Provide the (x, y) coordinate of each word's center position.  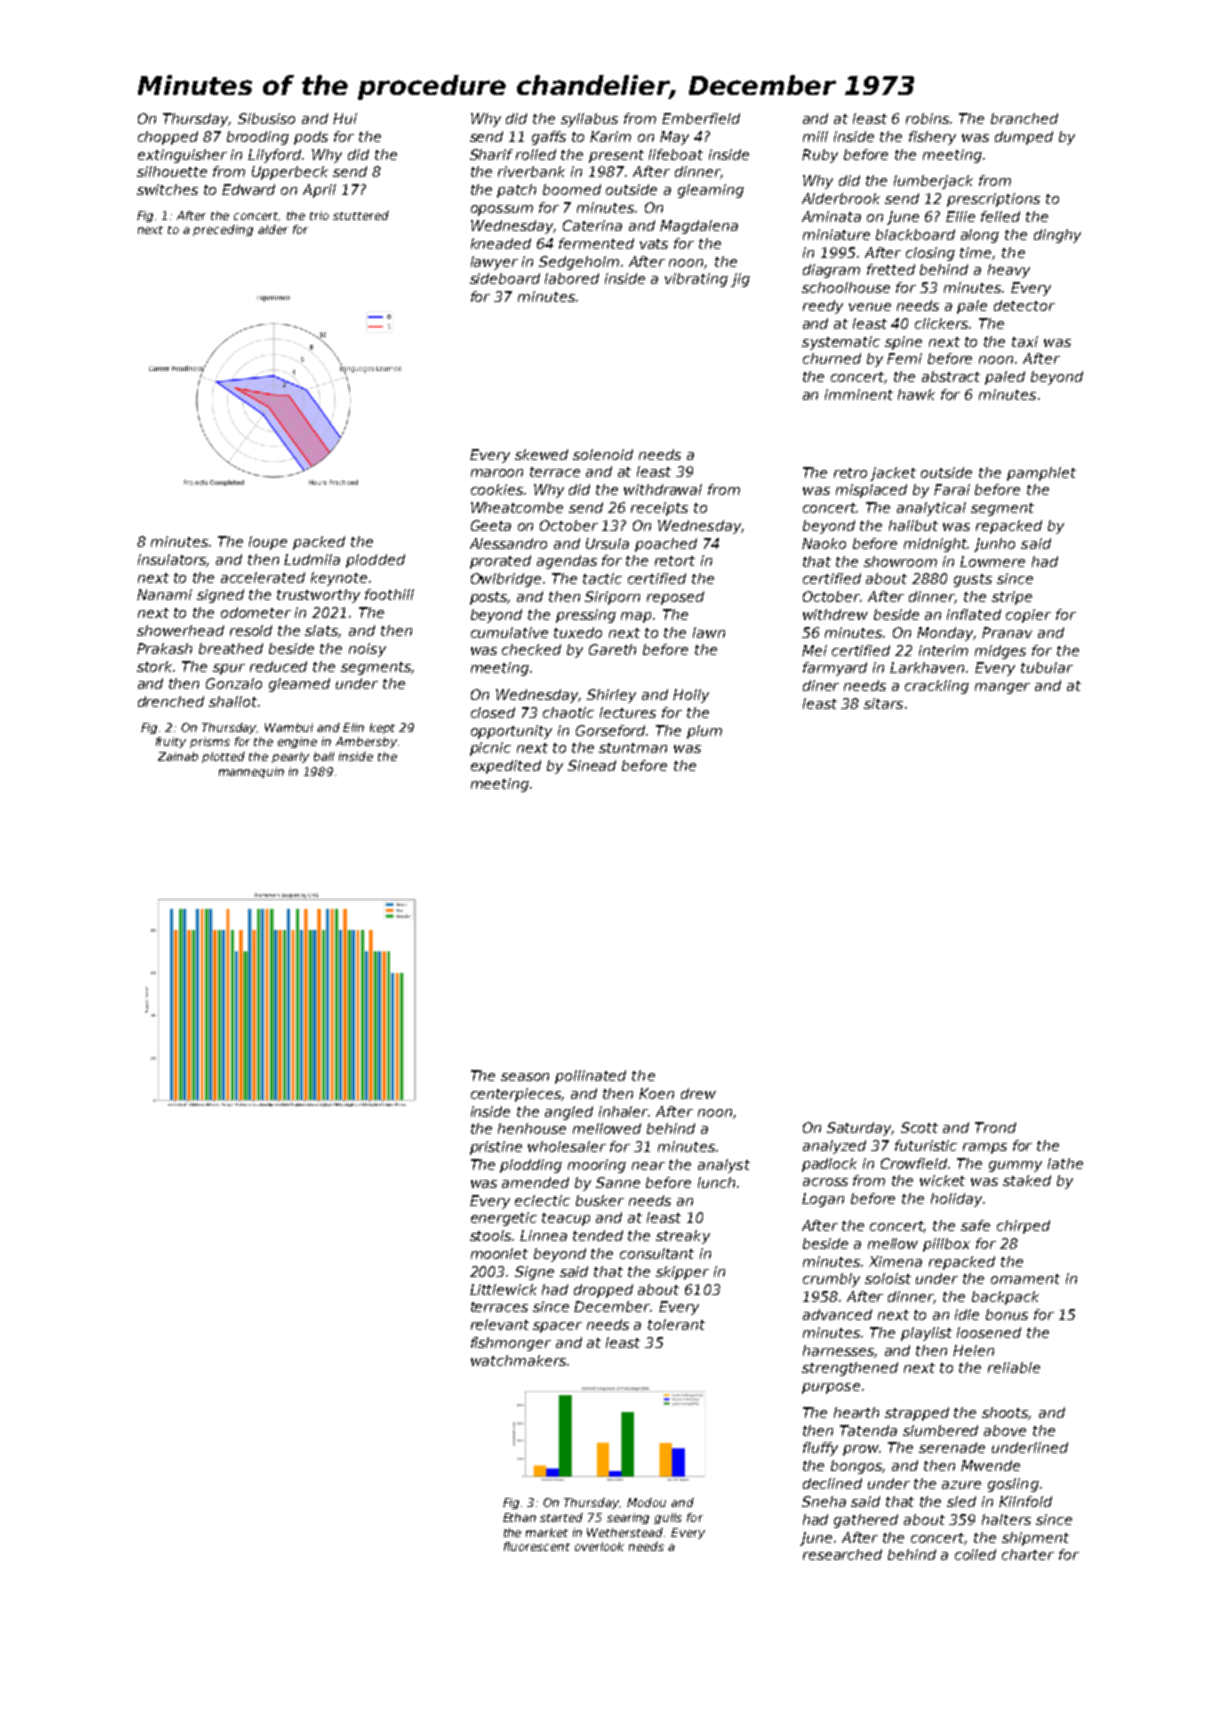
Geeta (491, 525)
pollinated (590, 1077)
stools (490, 1235)
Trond (995, 1127)
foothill (389, 594)
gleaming (711, 191)
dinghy (1057, 236)
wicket (942, 1180)
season (525, 1077)
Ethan (519, 1517)
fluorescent (537, 1546)
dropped (603, 1291)
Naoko (824, 543)
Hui (345, 118)
